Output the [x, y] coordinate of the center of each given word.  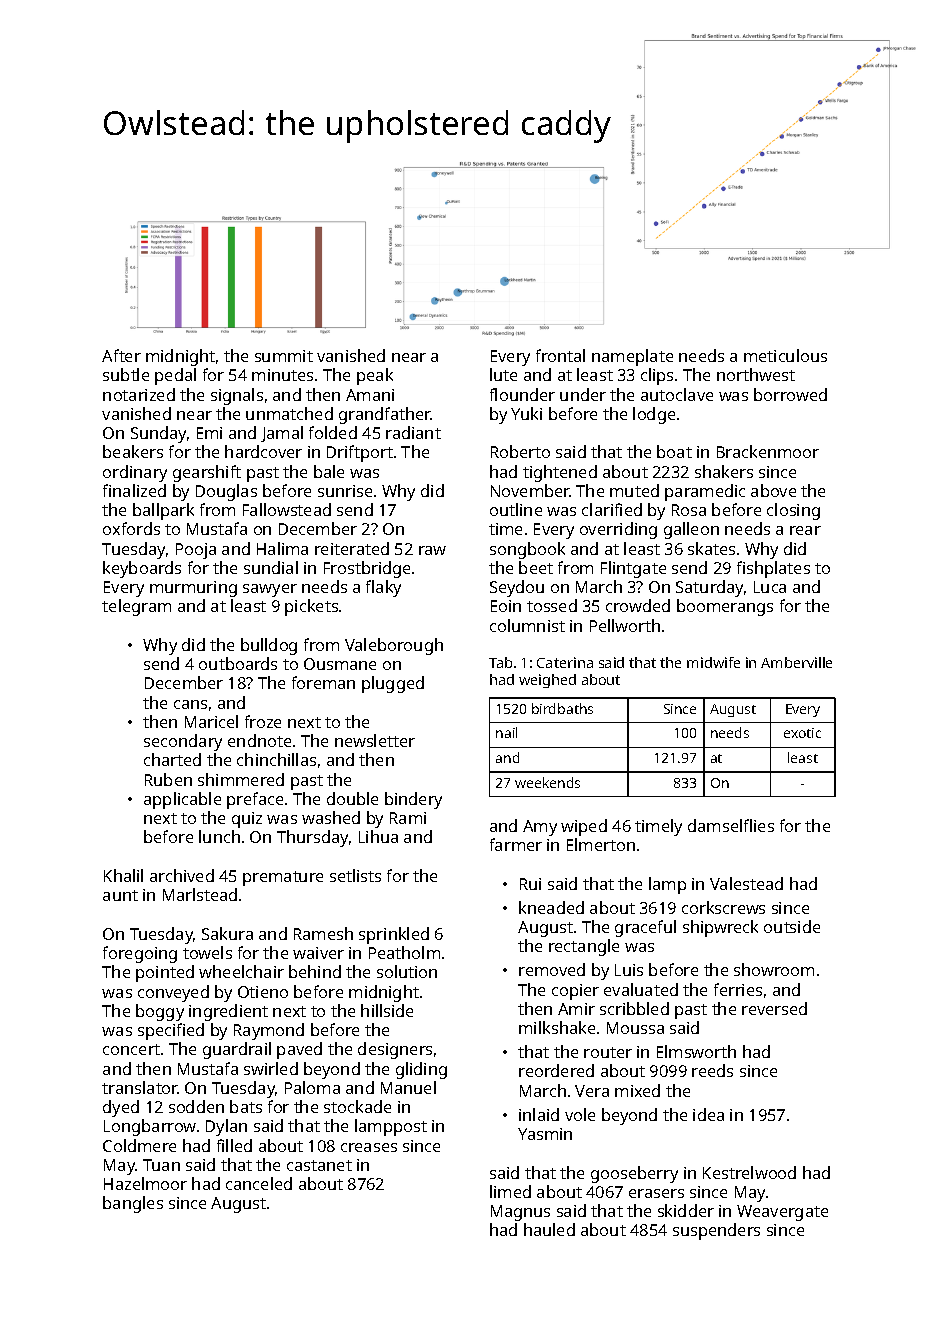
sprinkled [394, 935]
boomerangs [725, 607]
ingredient [228, 1012]
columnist [527, 625]
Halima [282, 548]
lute [503, 374]
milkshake [557, 1027]
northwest [756, 374]
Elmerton [601, 844]
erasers [656, 1193]
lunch [219, 836]
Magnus [520, 1213]
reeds [712, 1070]
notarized [139, 394]
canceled [259, 1183]
